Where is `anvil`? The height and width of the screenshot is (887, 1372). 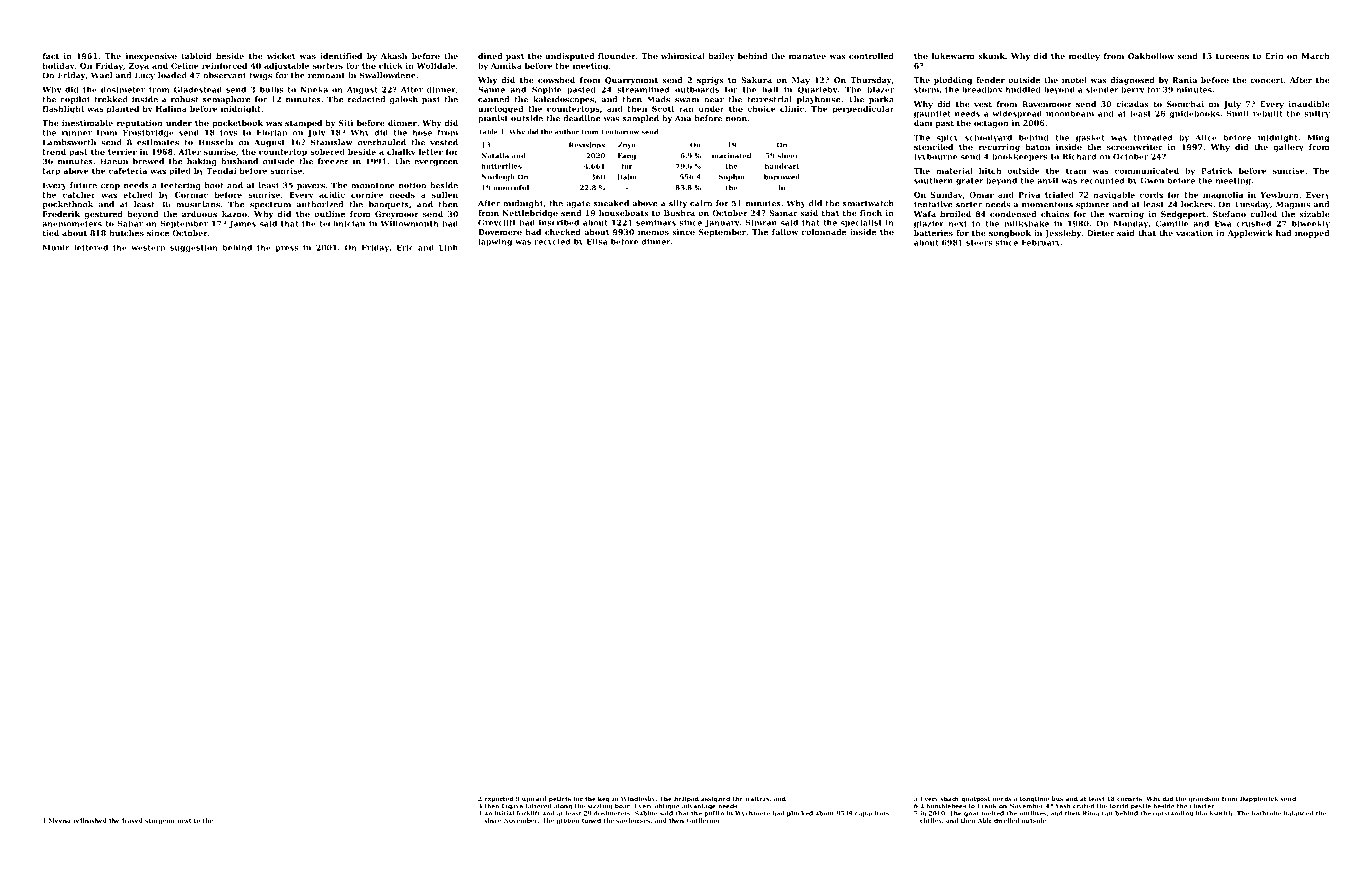 anvil is located at coordinates (1047, 180).
